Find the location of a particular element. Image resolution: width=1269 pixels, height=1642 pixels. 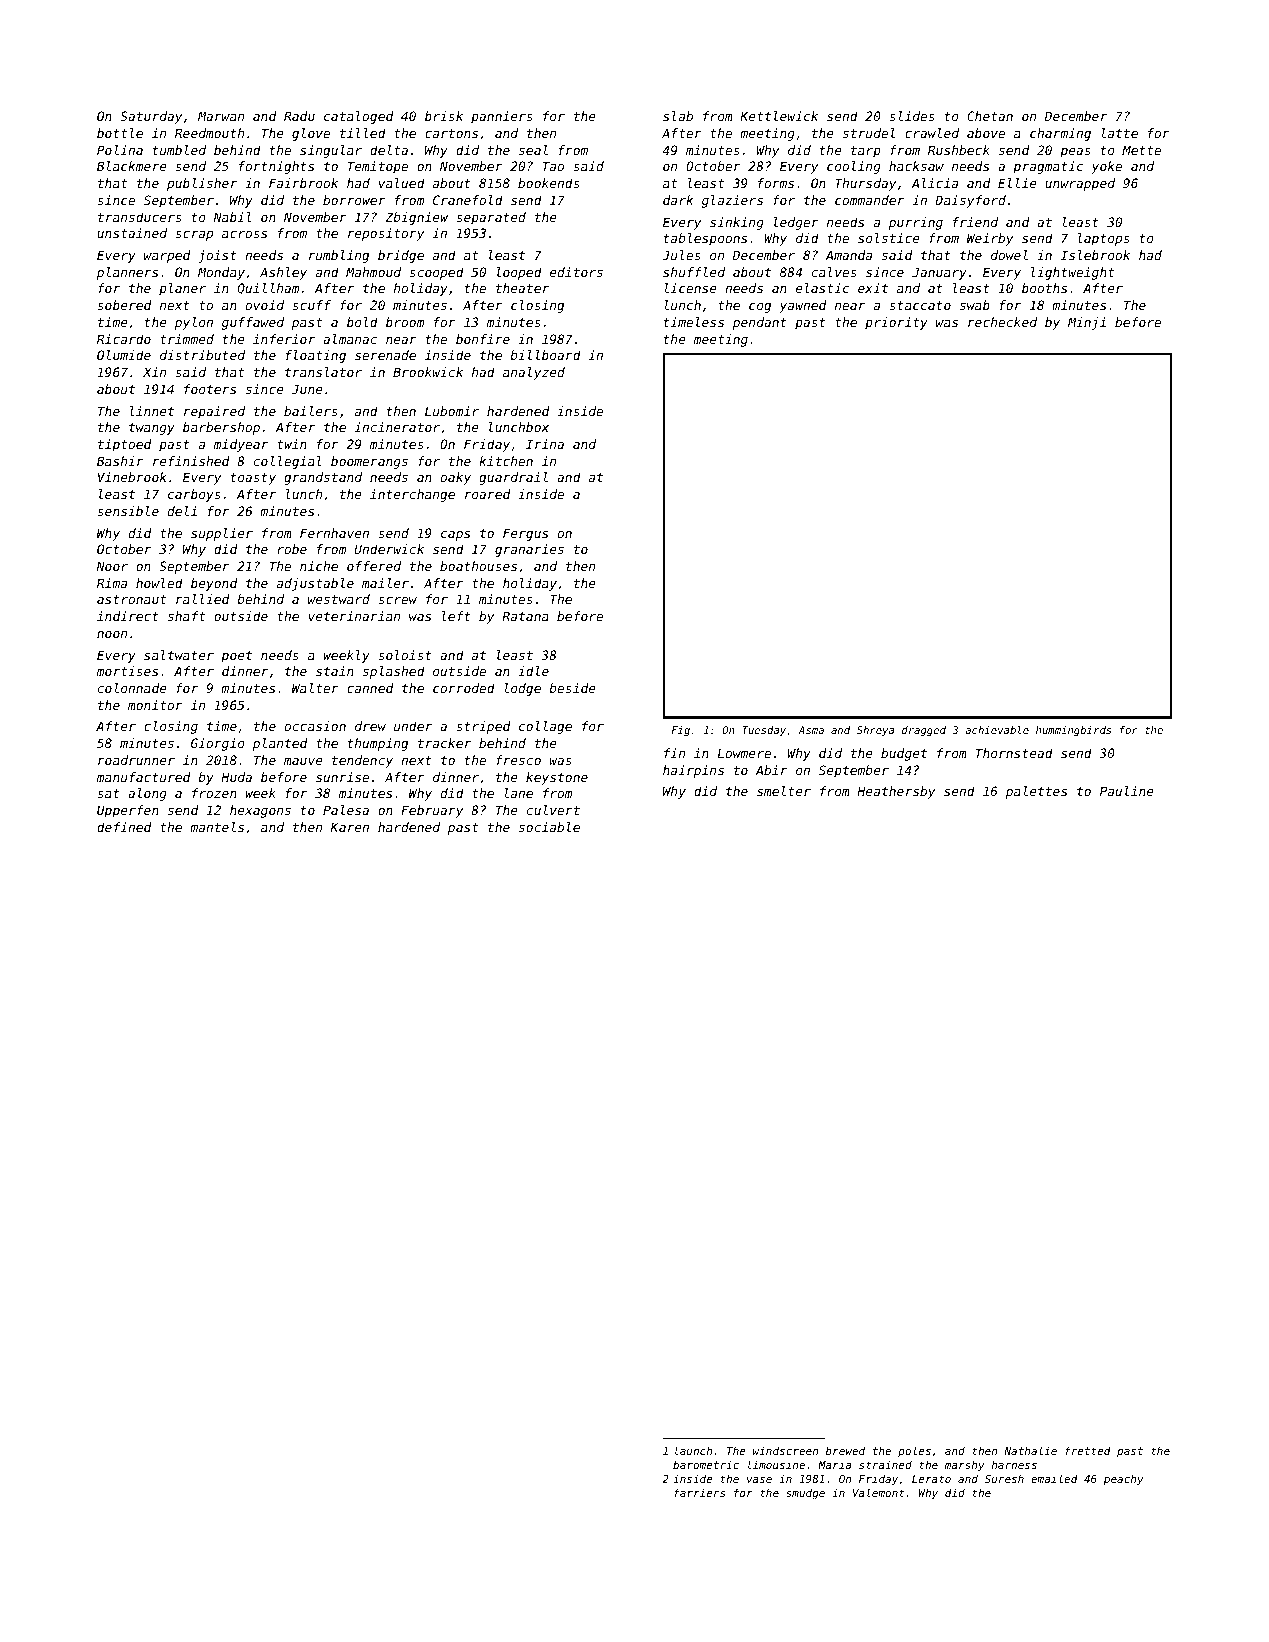

hummingbirds is located at coordinates (1073, 731).
